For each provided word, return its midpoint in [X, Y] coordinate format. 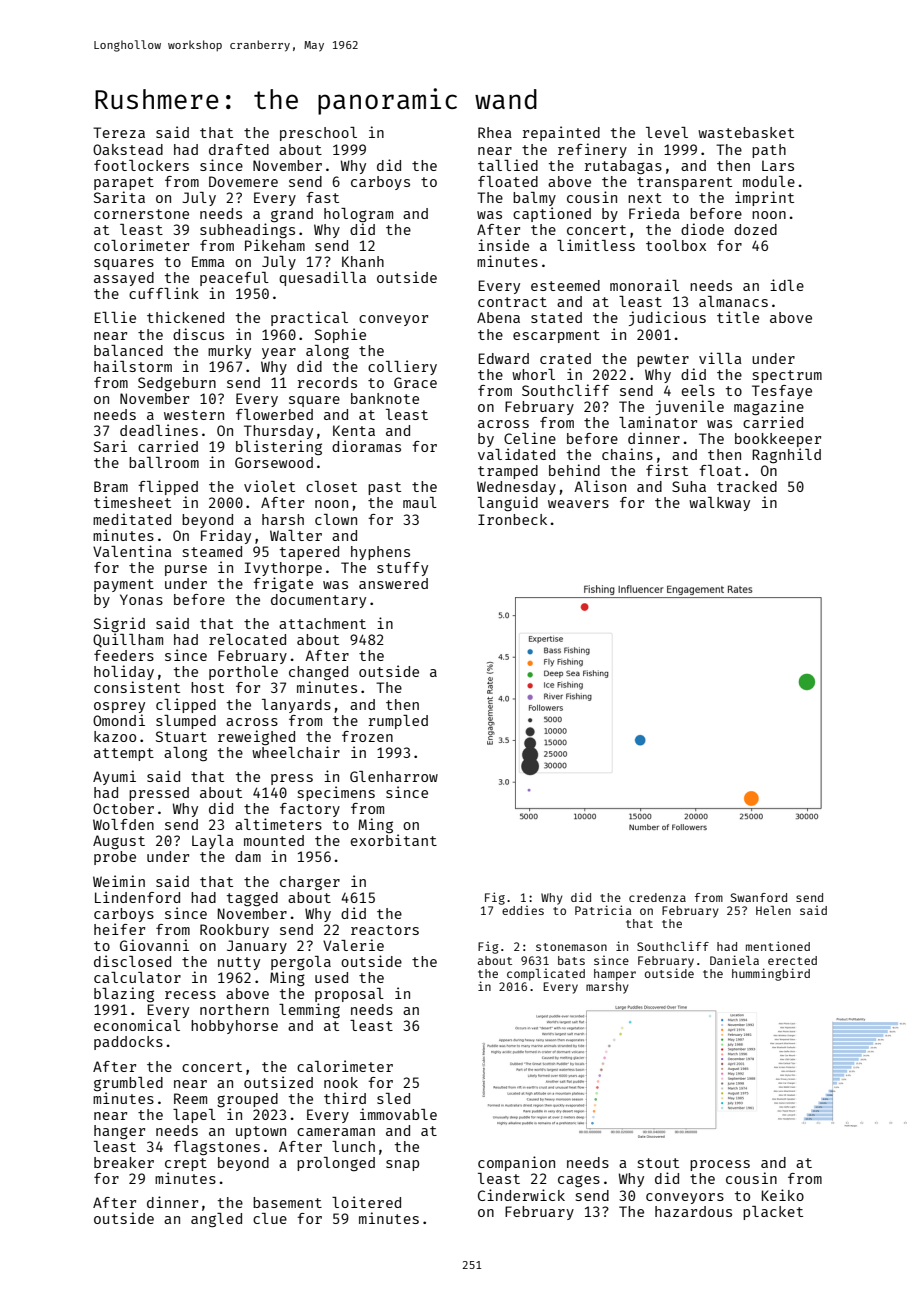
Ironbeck [512, 519]
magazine [769, 407]
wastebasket [746, 132]
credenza [657, 897]
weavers [578, 504]
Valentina [132, 551]
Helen [773, 910]
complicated [546, 974]
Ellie [115, 317]
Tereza [119, 132]
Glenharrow [394, 776]
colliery [402, 367]
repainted [561, 133]
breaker [124, 1162]
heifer [119, 929]
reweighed [256, 737]
